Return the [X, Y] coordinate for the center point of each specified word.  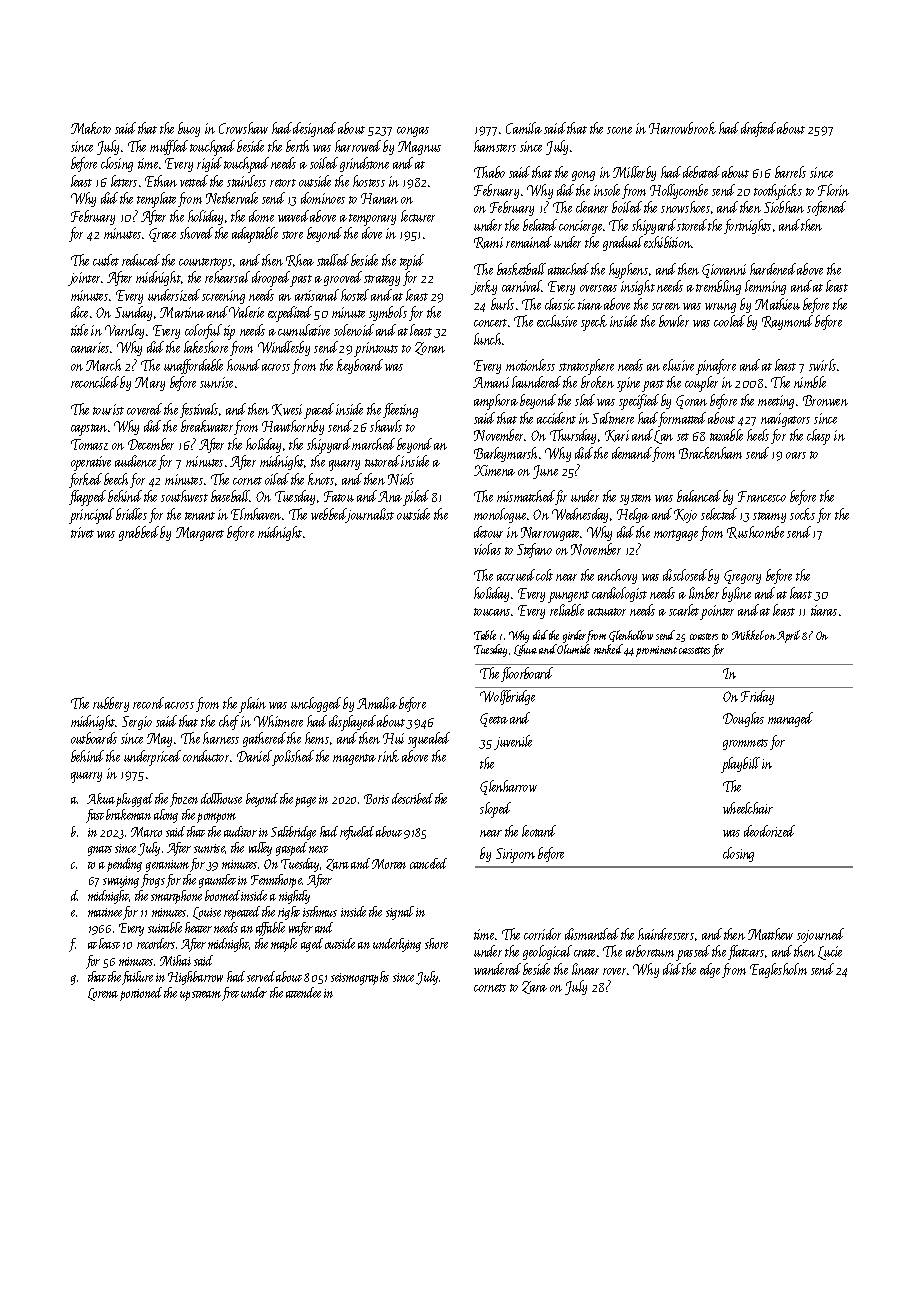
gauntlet [217, 881]
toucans [492, 612]
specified [639, 402]
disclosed [685, 575]
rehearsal [227, 277]
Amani [491, 382]
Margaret [200, 534]
